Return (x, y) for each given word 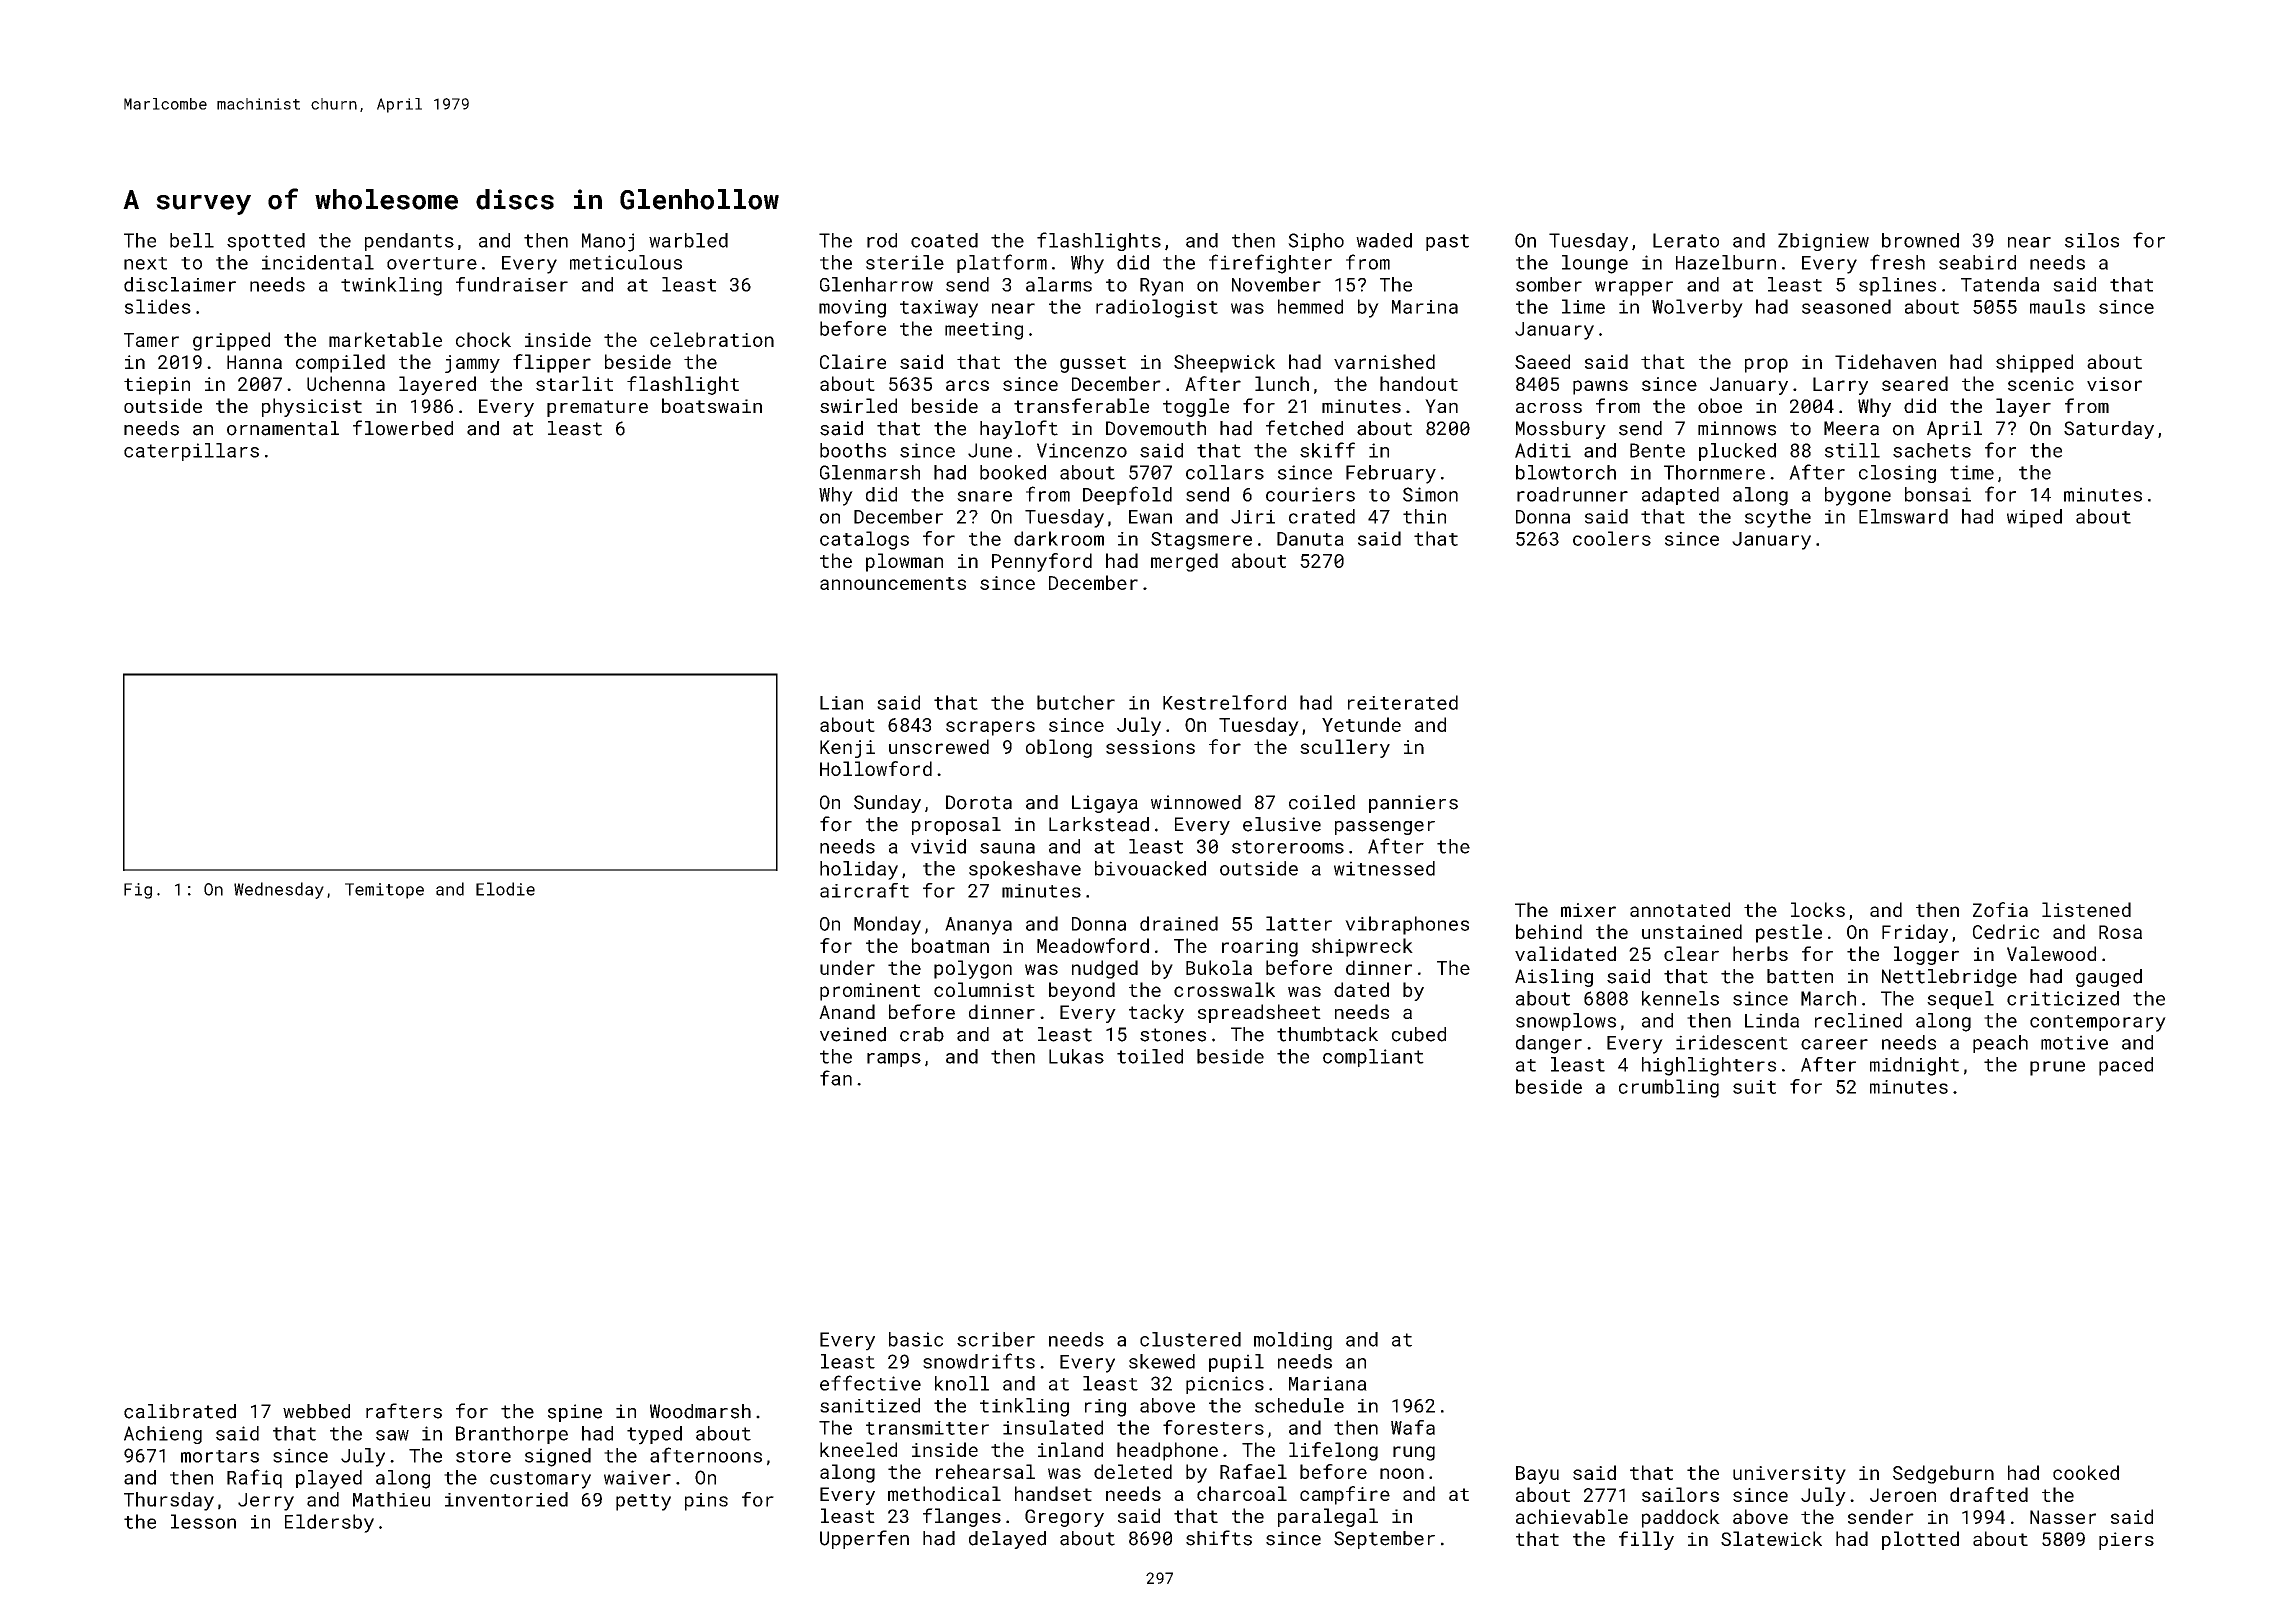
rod (882, 240)
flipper (552, 363)
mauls (2057, 306)
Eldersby (329, 1523)
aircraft (864, 890)
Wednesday (279, 890)
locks (1818, 909)
